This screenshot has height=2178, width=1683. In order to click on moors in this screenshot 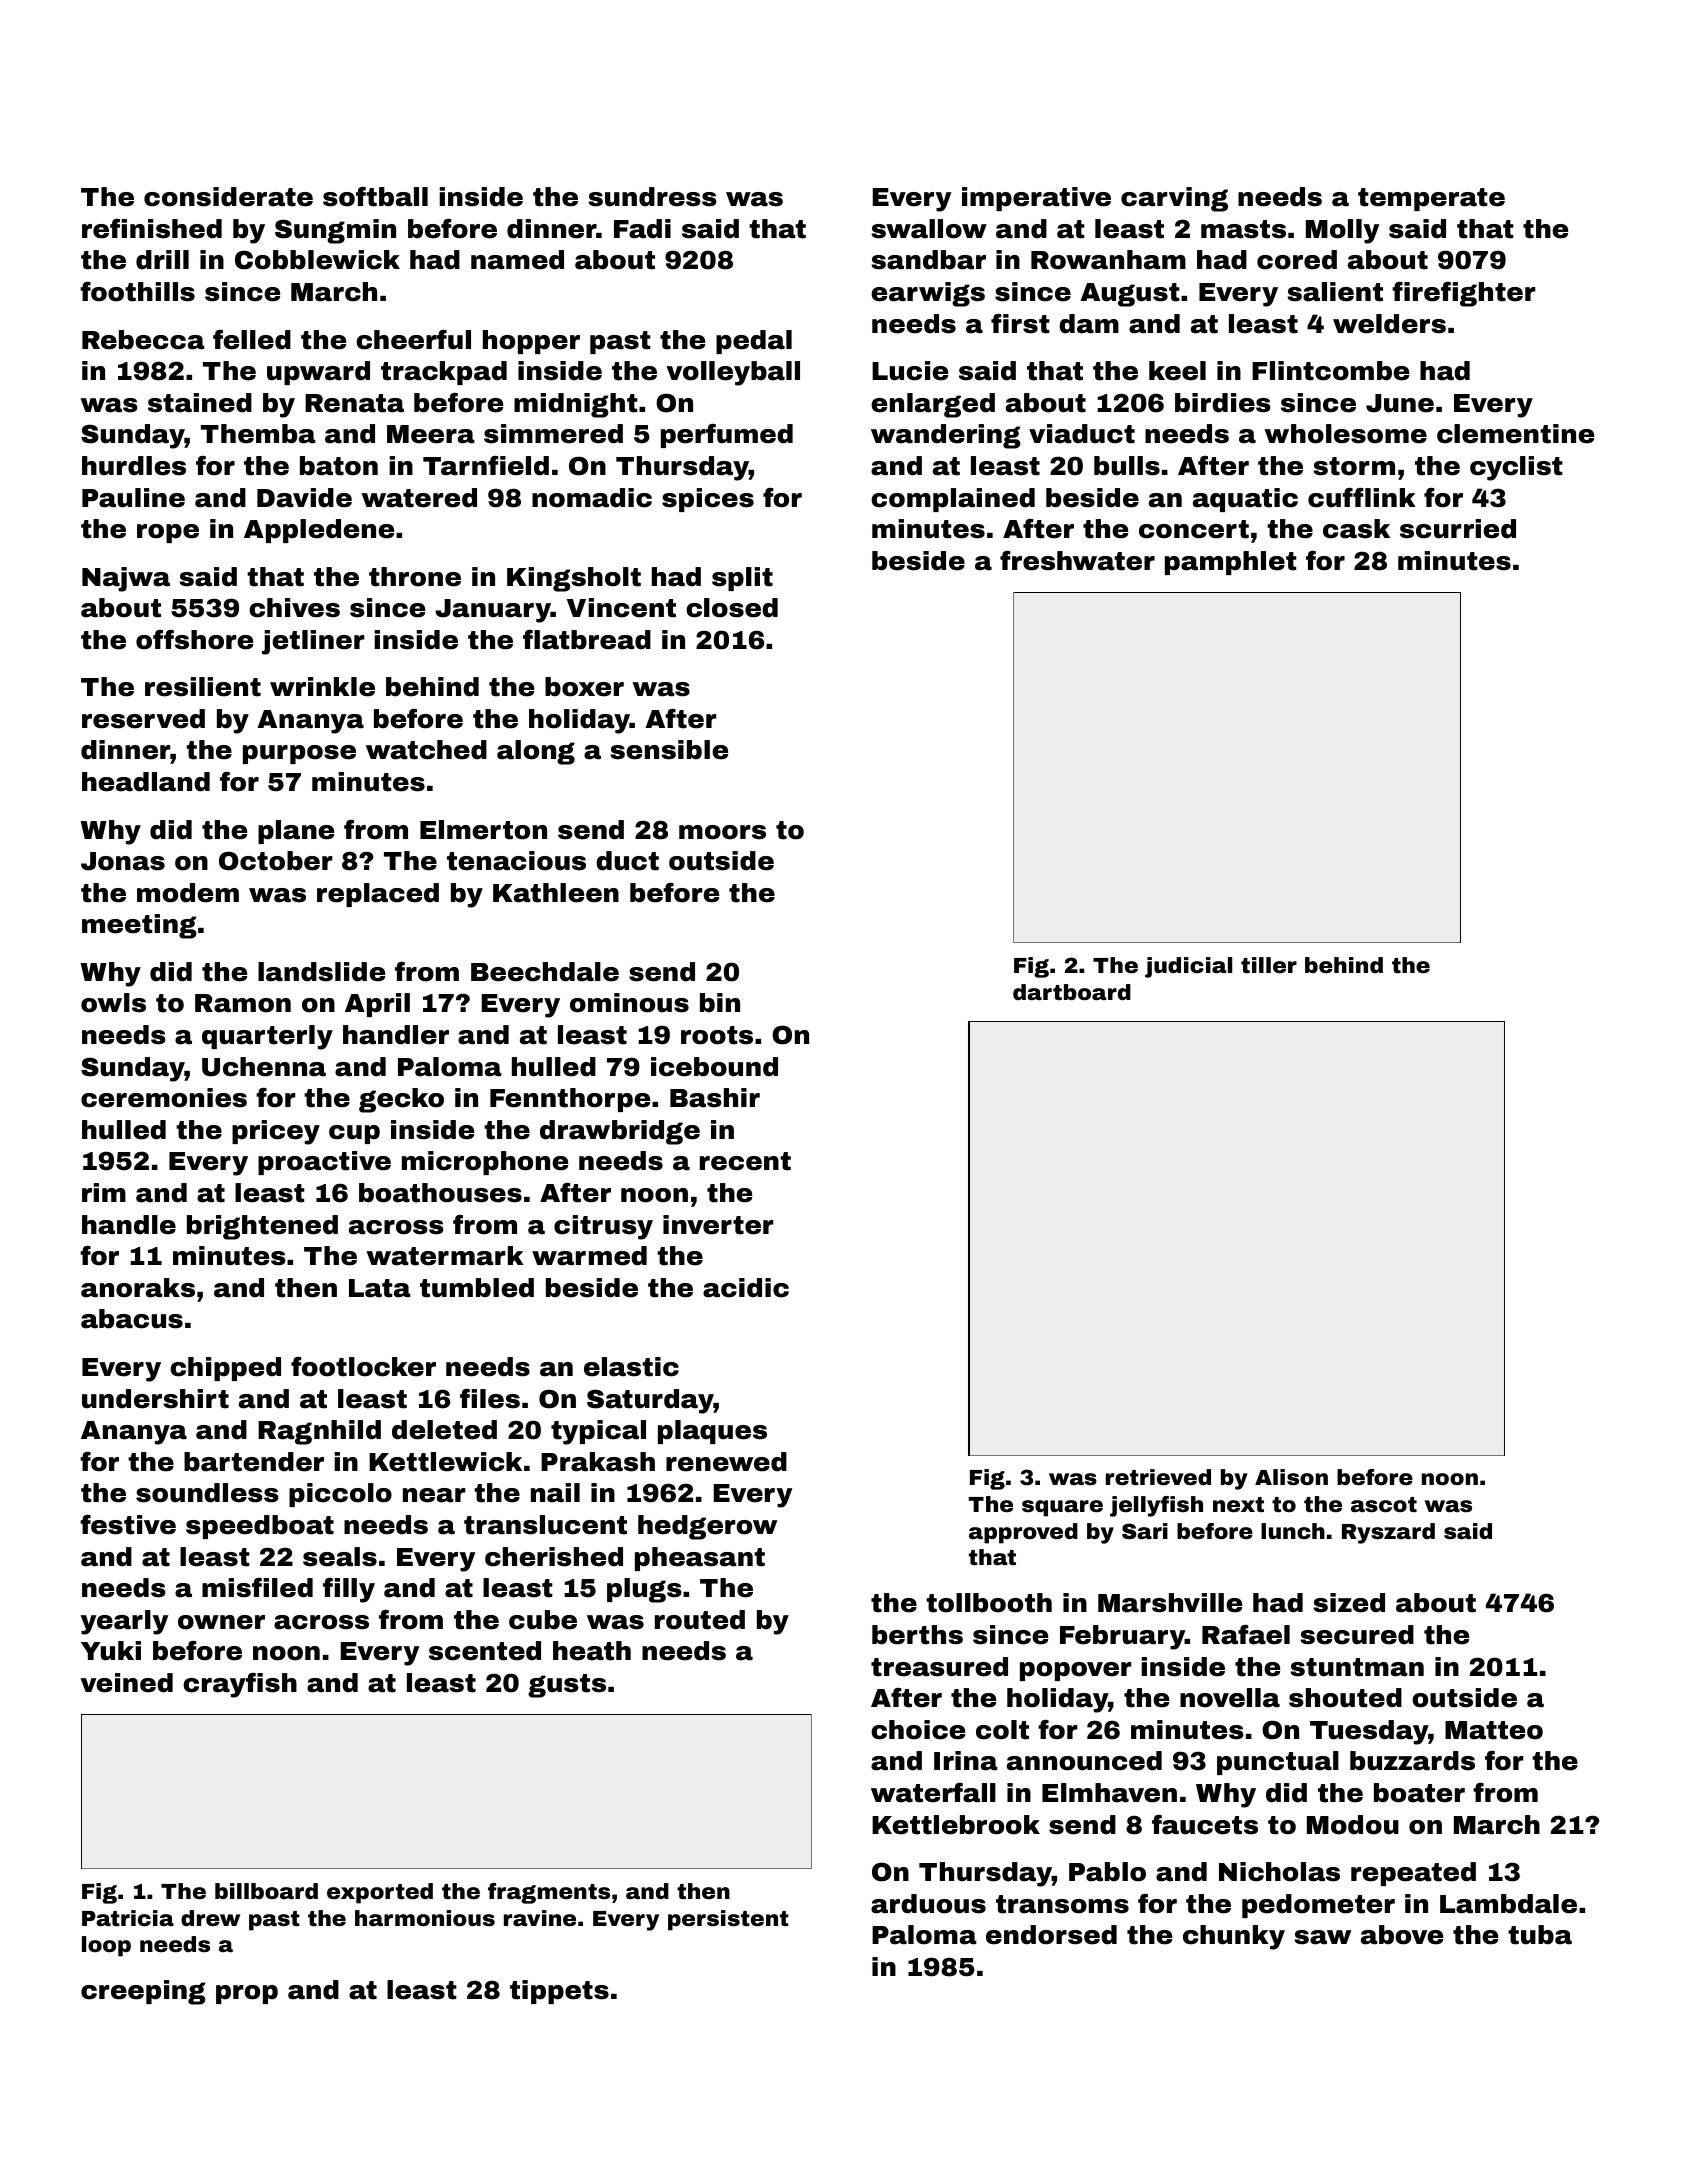, I will do `click(722, 832)`.
